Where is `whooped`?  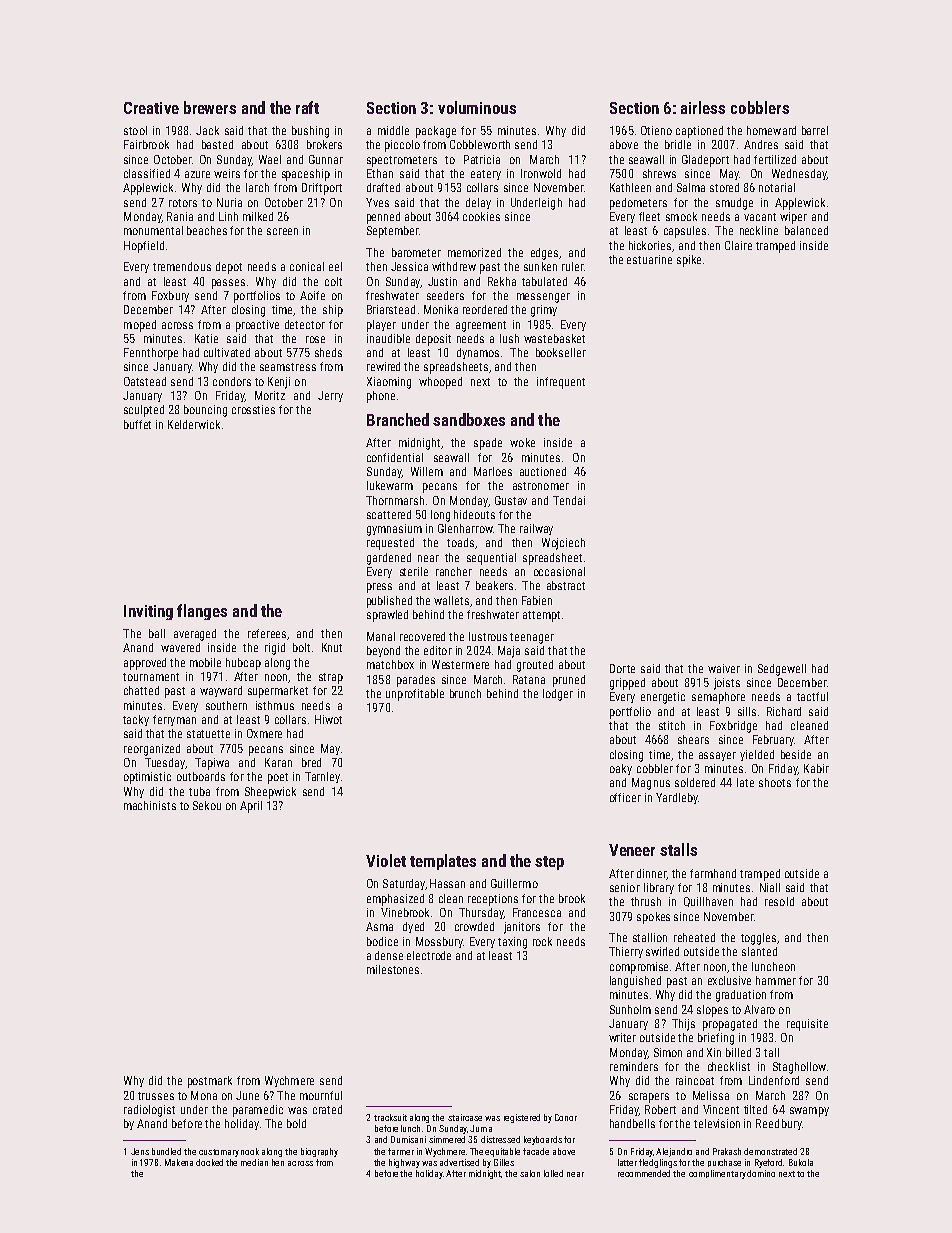 whooped is located at coordinates (440, 383).
